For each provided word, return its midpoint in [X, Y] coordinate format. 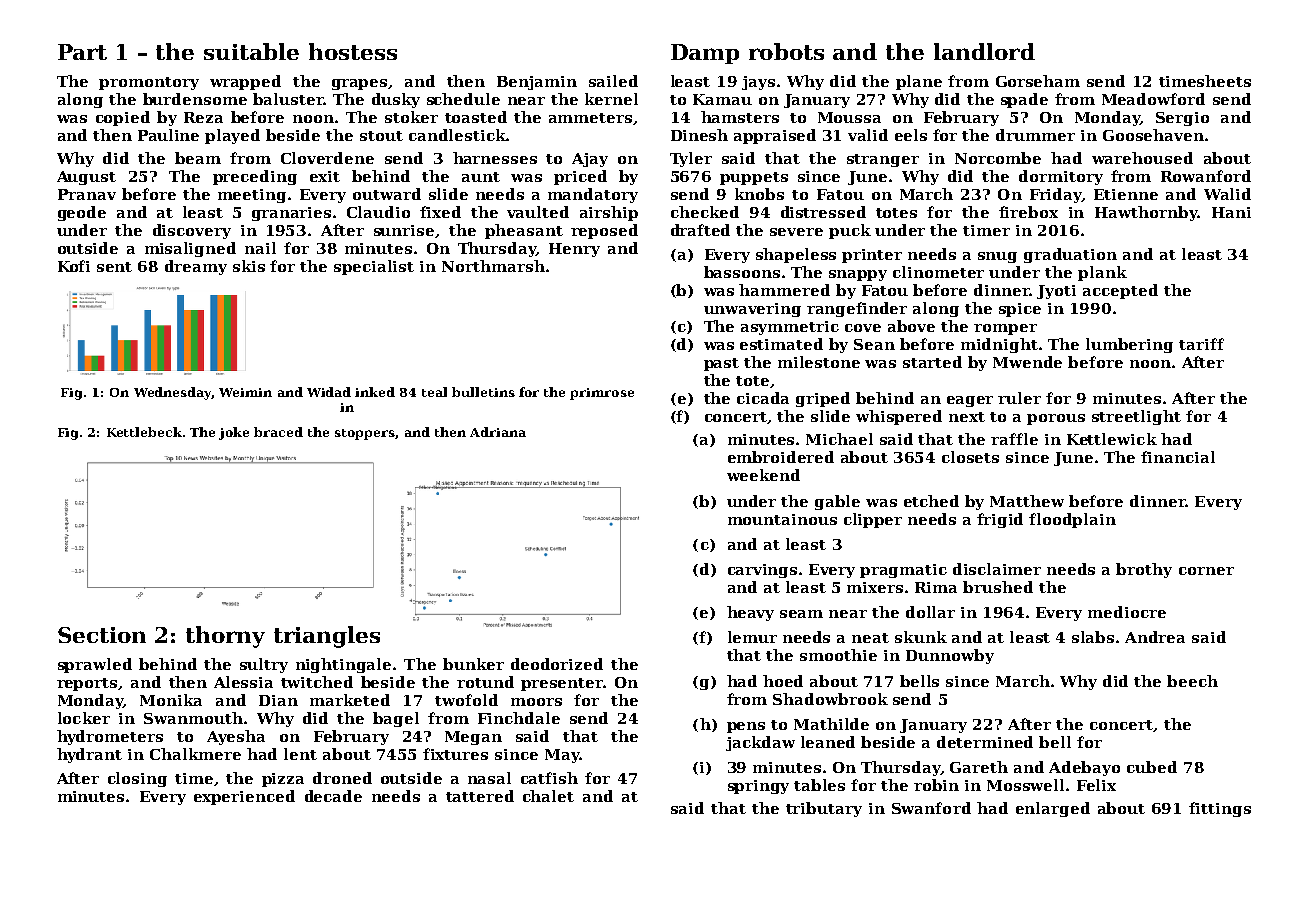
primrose [602, 394]
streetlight [1136, 417]
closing [137, 779]
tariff [1201, 344]
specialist [374, 267]
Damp [705, 54]
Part [82, 52]
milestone [819, 362]
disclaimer [997, 569]
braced [278, 432]
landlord [984, 51]
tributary [824, 809]
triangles [327, 637]
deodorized [557, 664]
